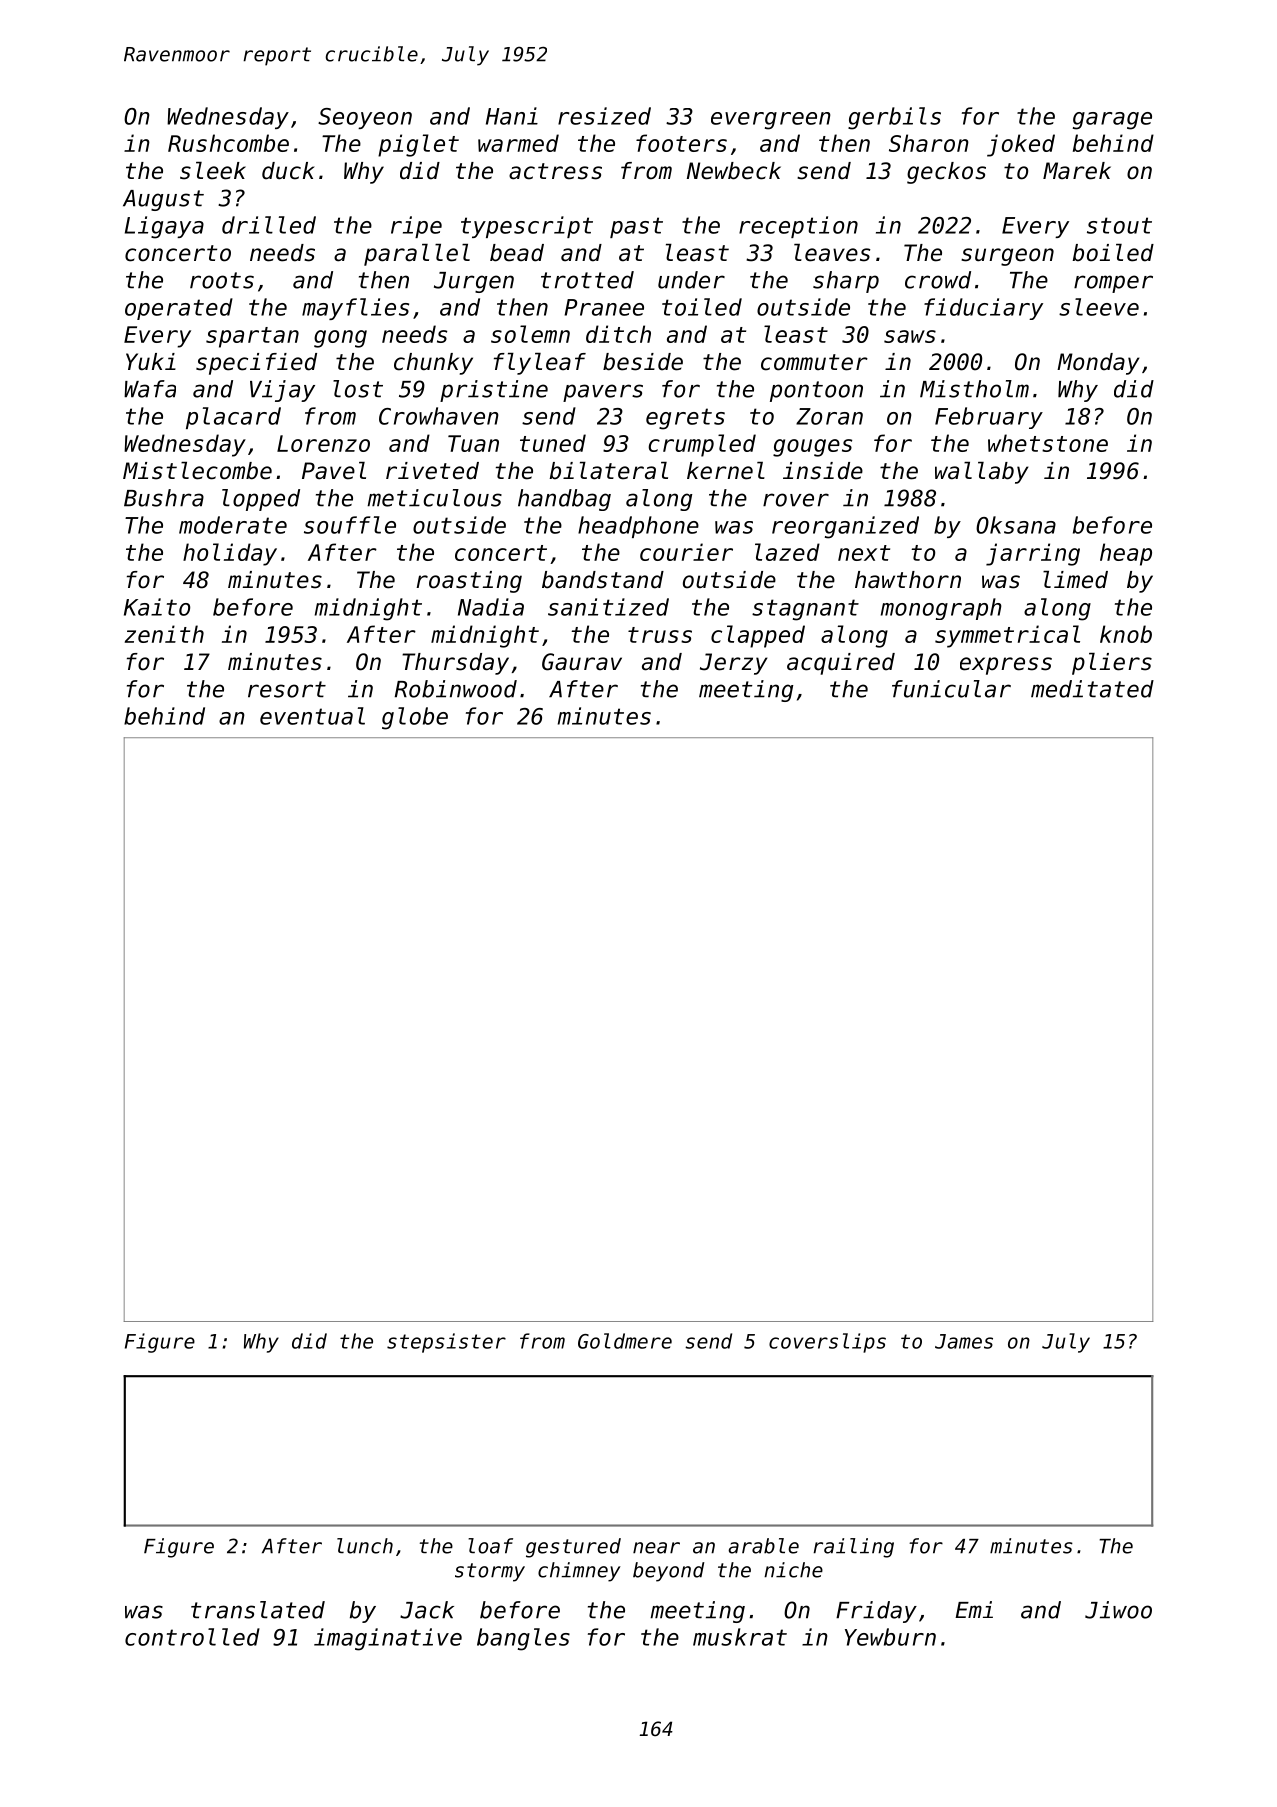  I want to click on Rushcombe, so click(228, 143).
